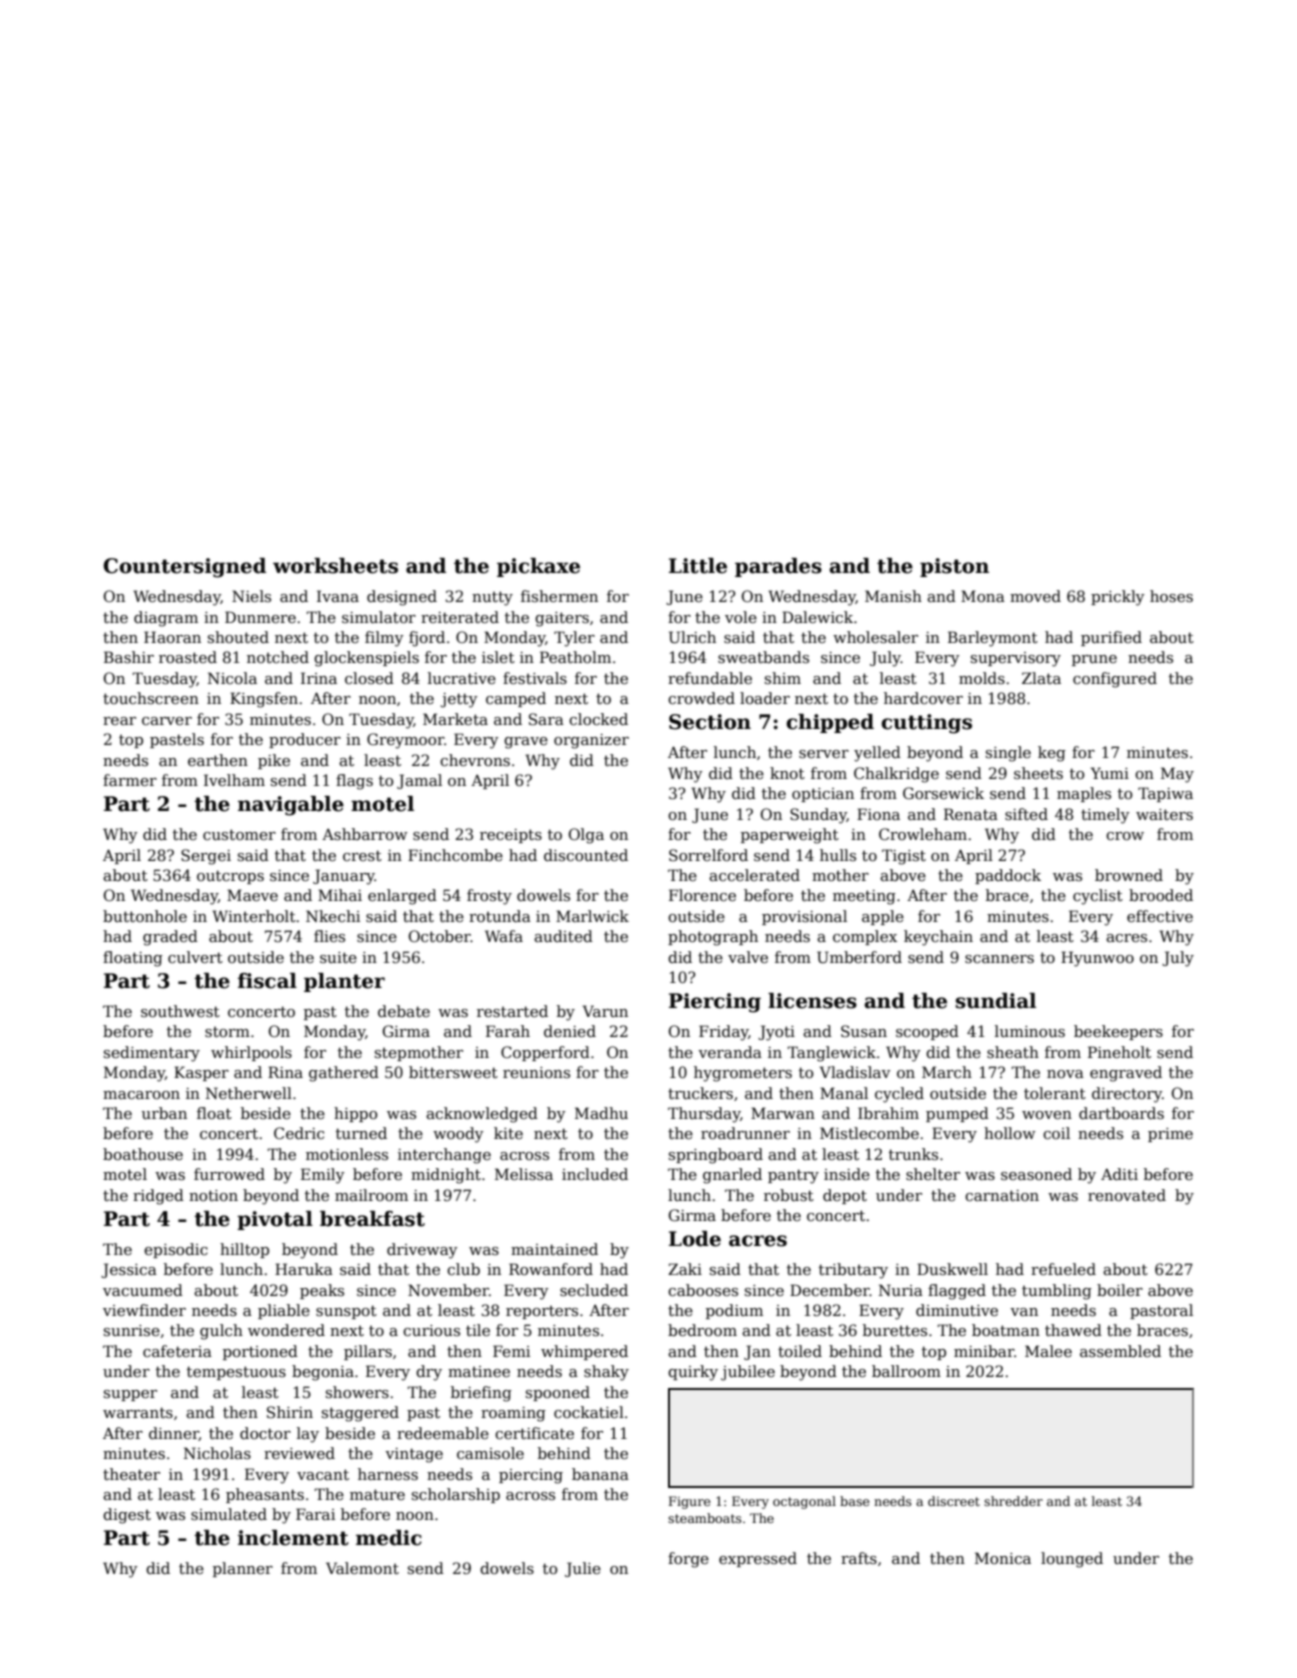 This screenshot has height=1678, width=1297. What do you see at coordinates (344, 1074) in the screenshot?
I see `gathered` at bounding box center [344, 1074].
